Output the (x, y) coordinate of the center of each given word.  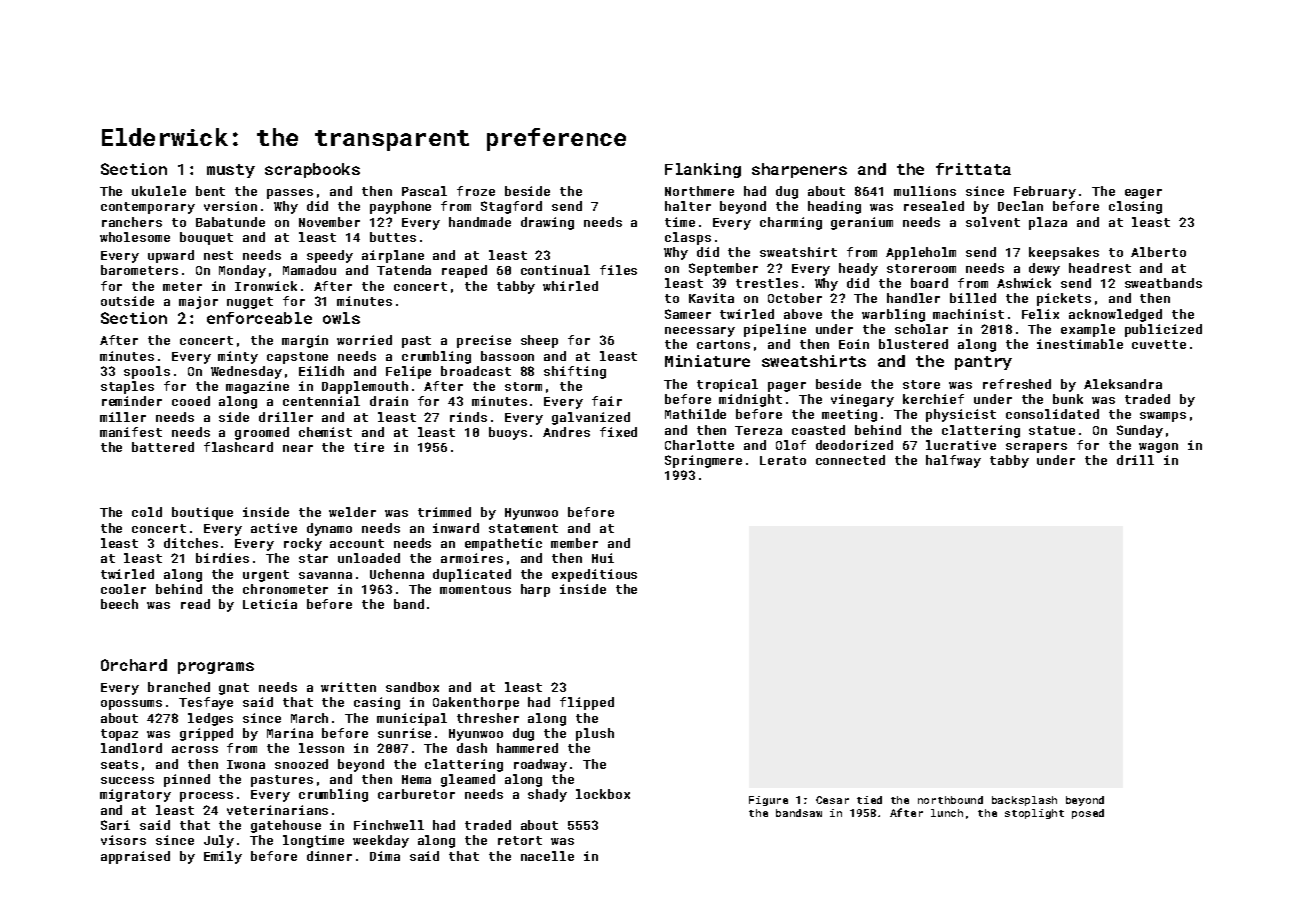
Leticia (270, 604)
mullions (925, 191)
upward (171, 256)
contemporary (148, 208)
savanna (325, 575)
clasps (688, 238)
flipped (587, 703)
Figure (768, 801)
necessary (700, 332)
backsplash (1024, 801)
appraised (135, 857)
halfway (953, 461)
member (574, 543)
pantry (983, 363)
